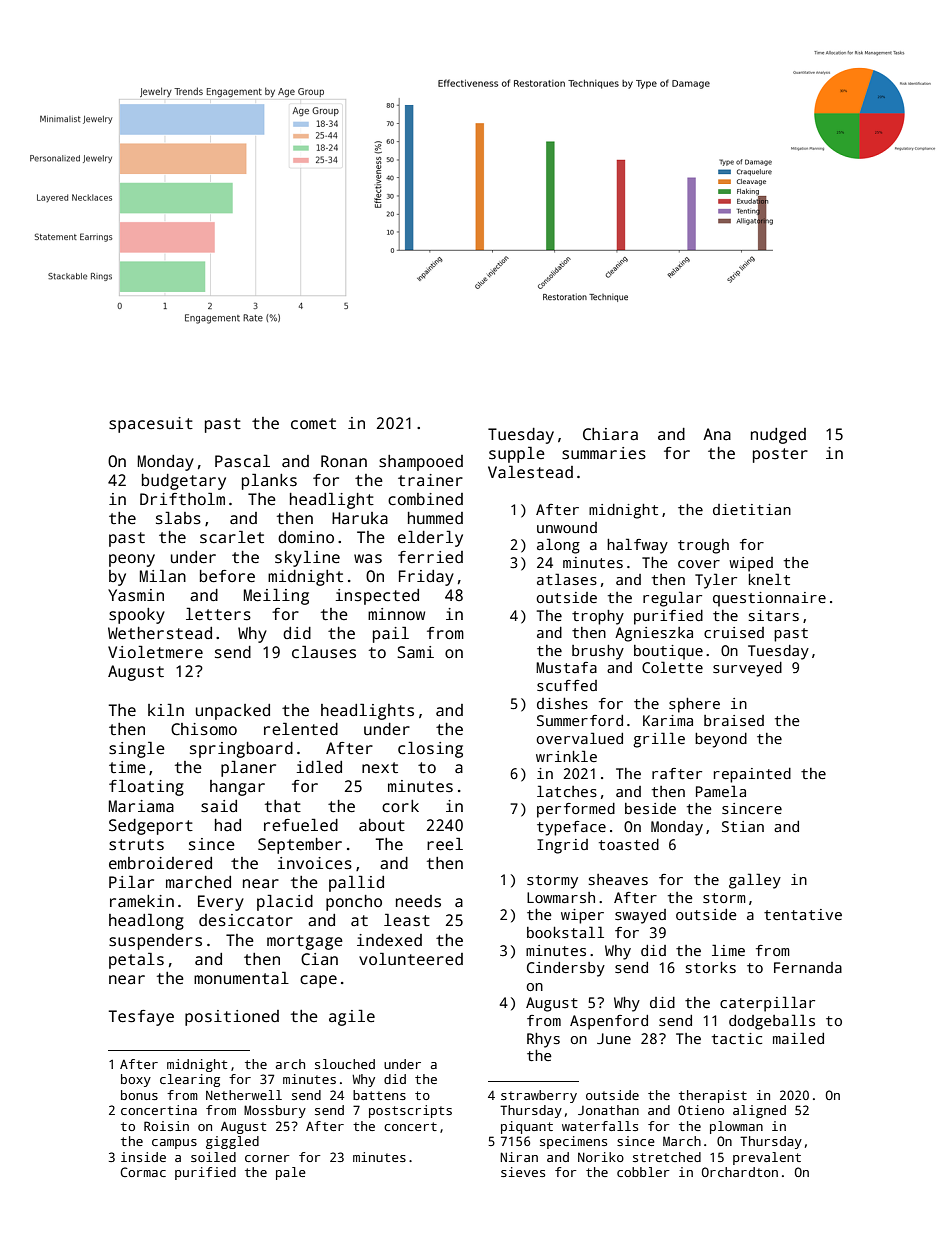  What do you see at coordinates (267, 1158) in the image?
I see `corner` at bounding box center [267, 1158].
